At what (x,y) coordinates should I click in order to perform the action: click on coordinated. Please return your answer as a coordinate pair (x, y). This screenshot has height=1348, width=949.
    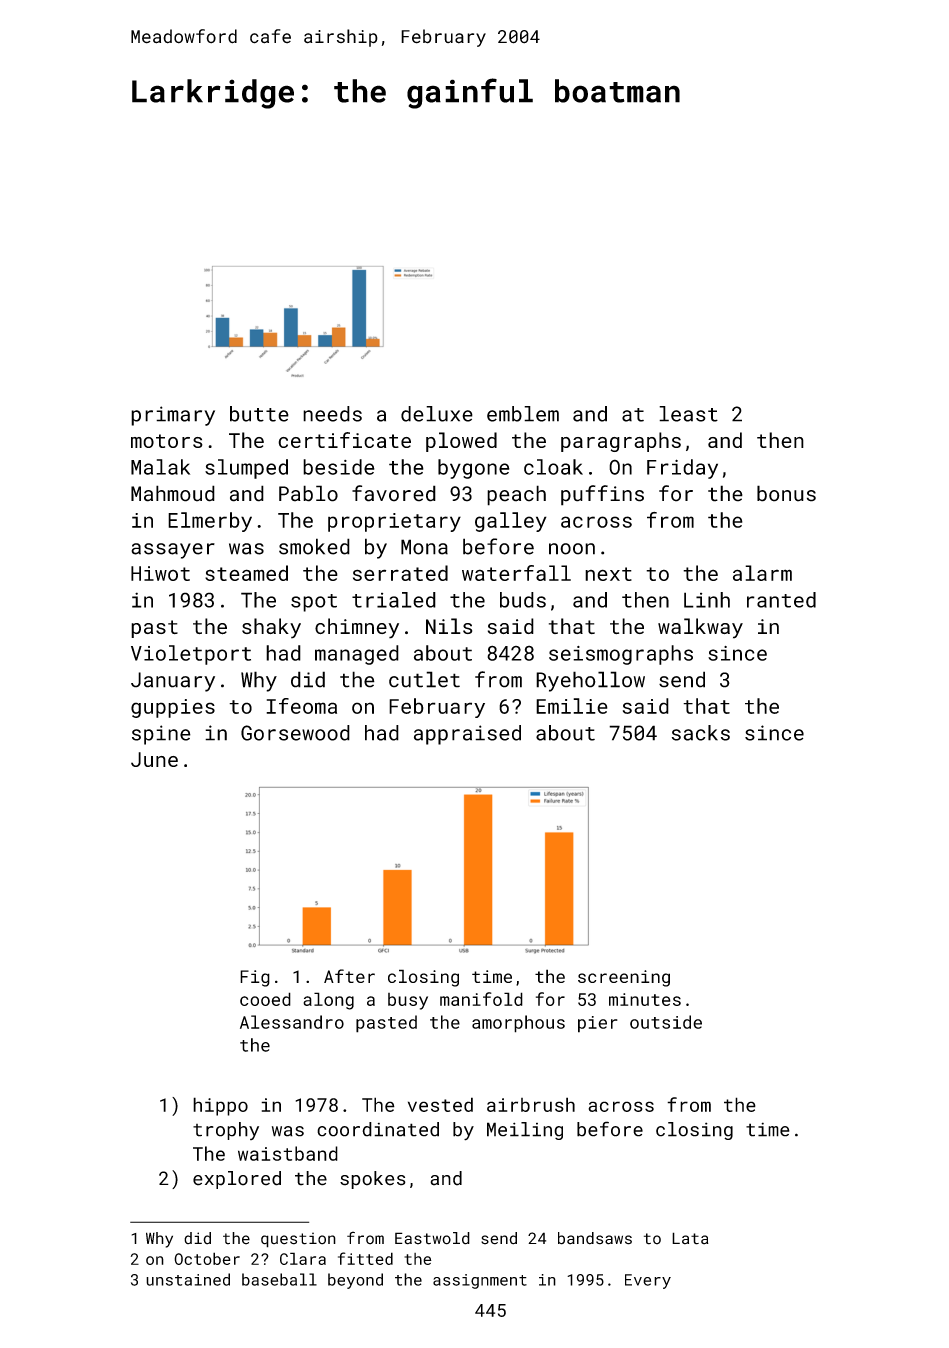
    Looking at the image, I should click on (378, 1129).
